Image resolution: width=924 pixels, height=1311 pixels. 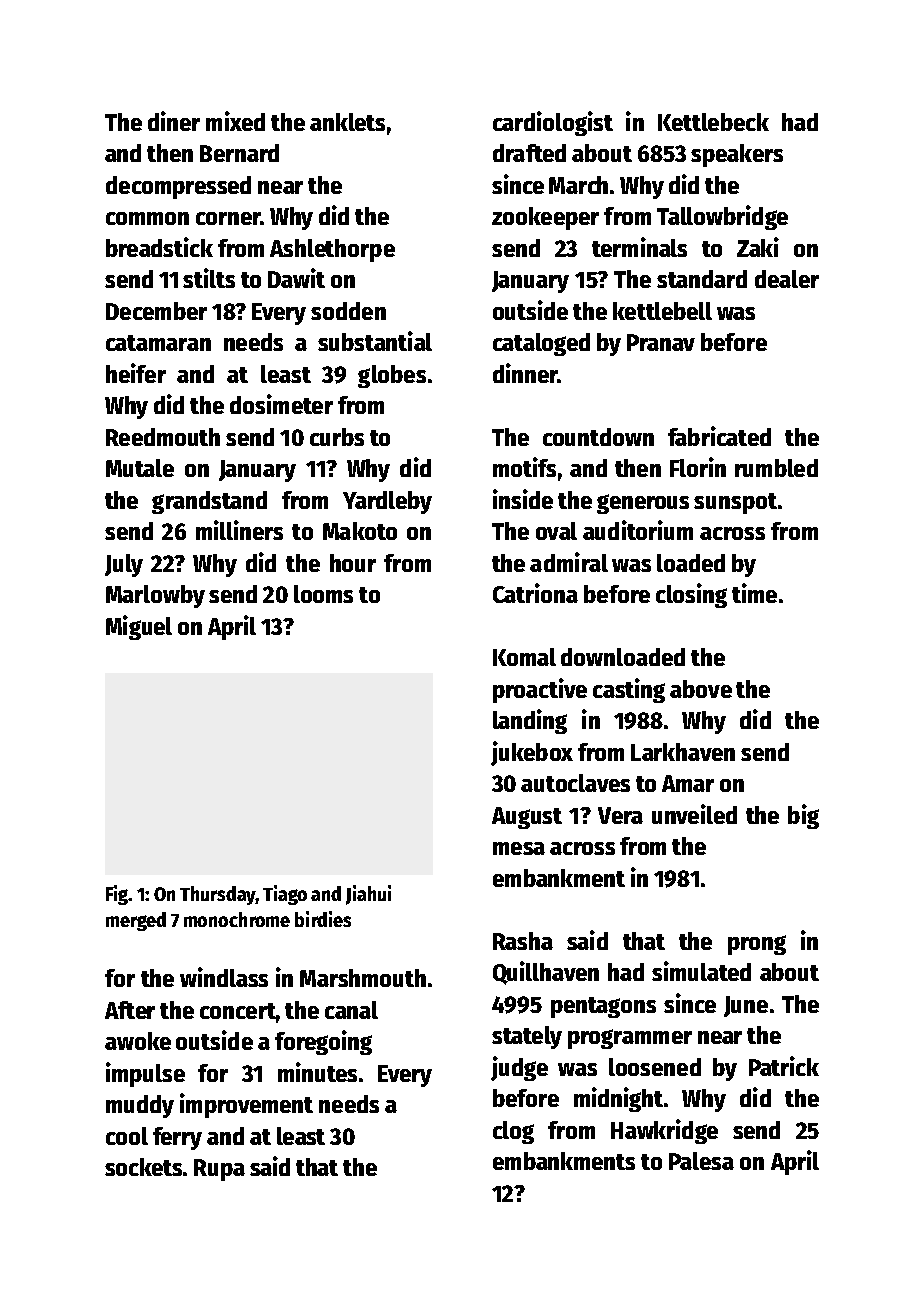 What do you see at coordinates (737, 155) in the screenshot?
I see `speakers` at bounding box center [737, 155].
